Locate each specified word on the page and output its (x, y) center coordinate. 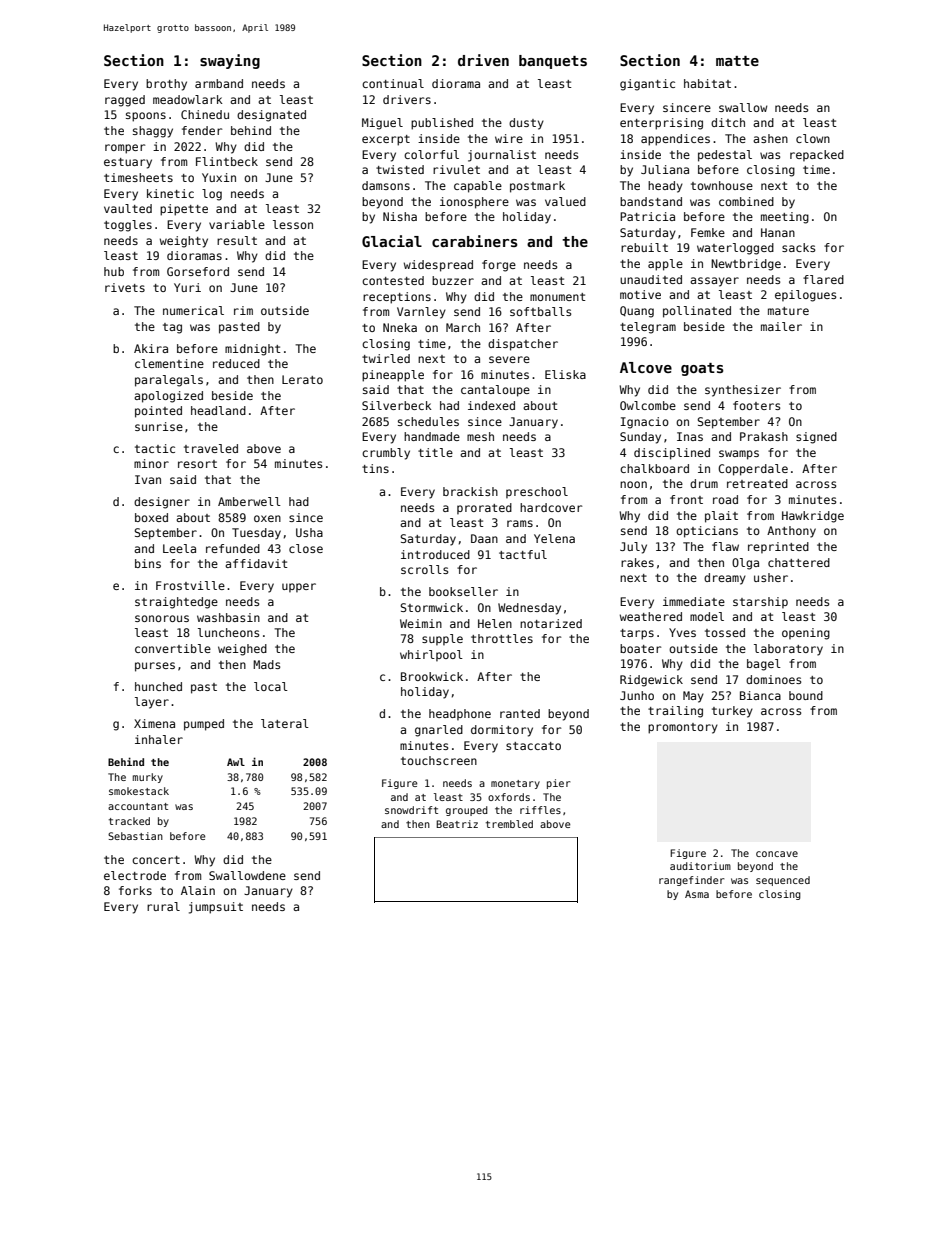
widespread (438, 266)
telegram (648, 328)
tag (172, 328)
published (442, 124)
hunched (158, 686)
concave (777, 854)
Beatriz (457, 824)
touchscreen (439, 760)
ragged (125, 101)
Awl (236, 762)
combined (746, 201)
